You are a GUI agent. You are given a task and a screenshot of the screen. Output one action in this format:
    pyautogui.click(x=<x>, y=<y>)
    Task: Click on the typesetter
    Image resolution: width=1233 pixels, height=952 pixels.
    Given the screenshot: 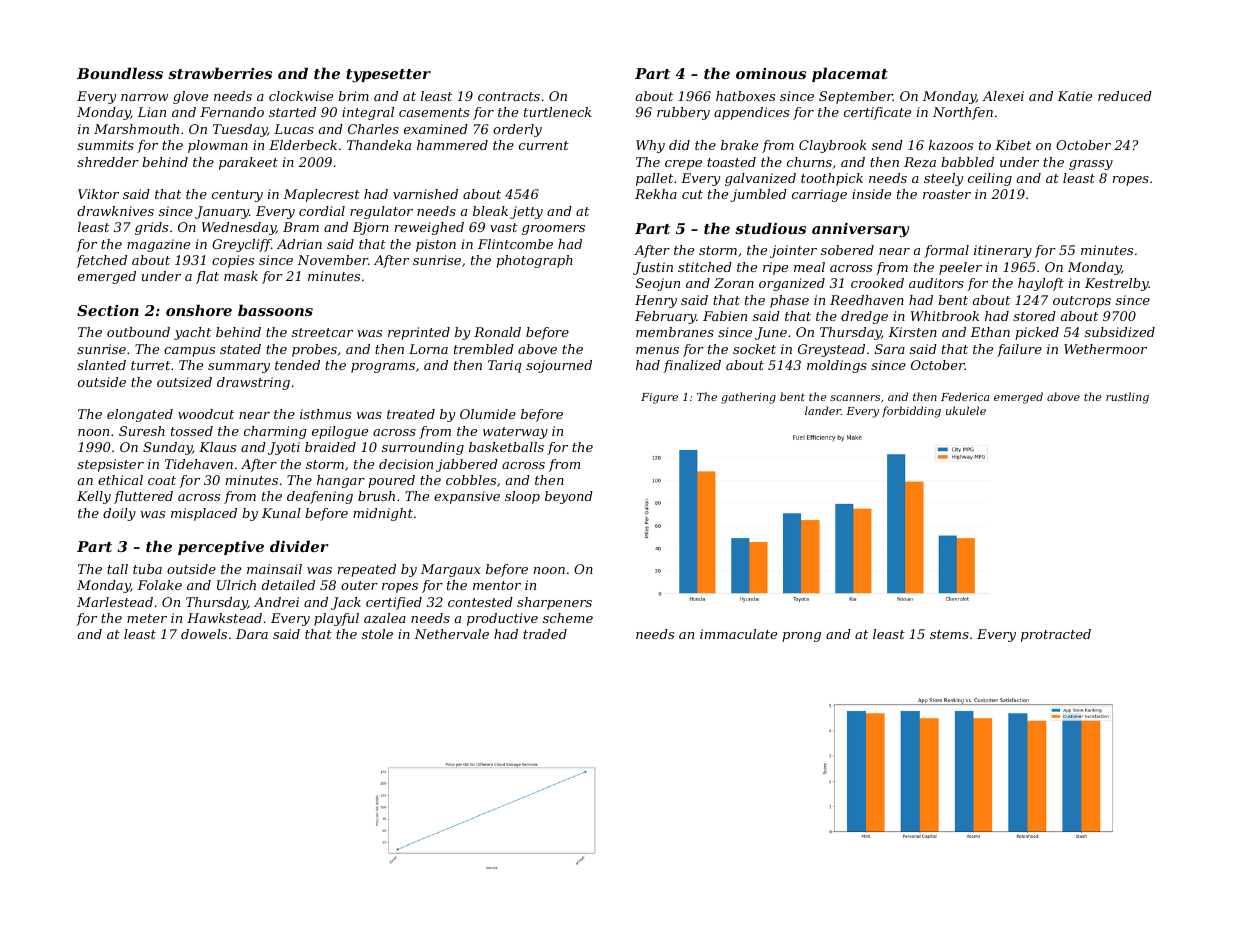 What is the action you would take?
    pyautogui.click(x=388, y=76)
